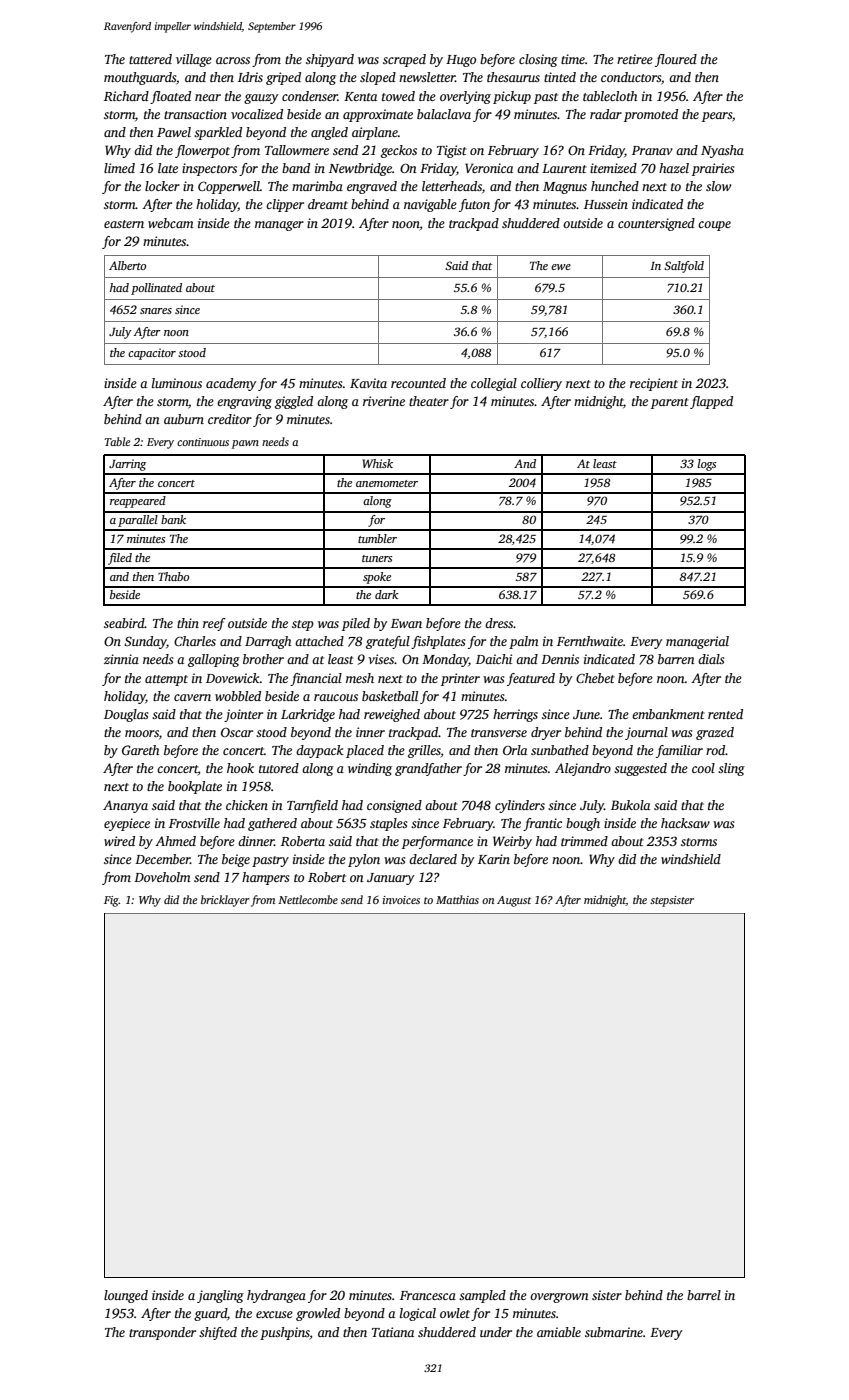  What do you see at coordinates (377, 558) in the document?
I see `tuners` at bounding box center [377, 558].
